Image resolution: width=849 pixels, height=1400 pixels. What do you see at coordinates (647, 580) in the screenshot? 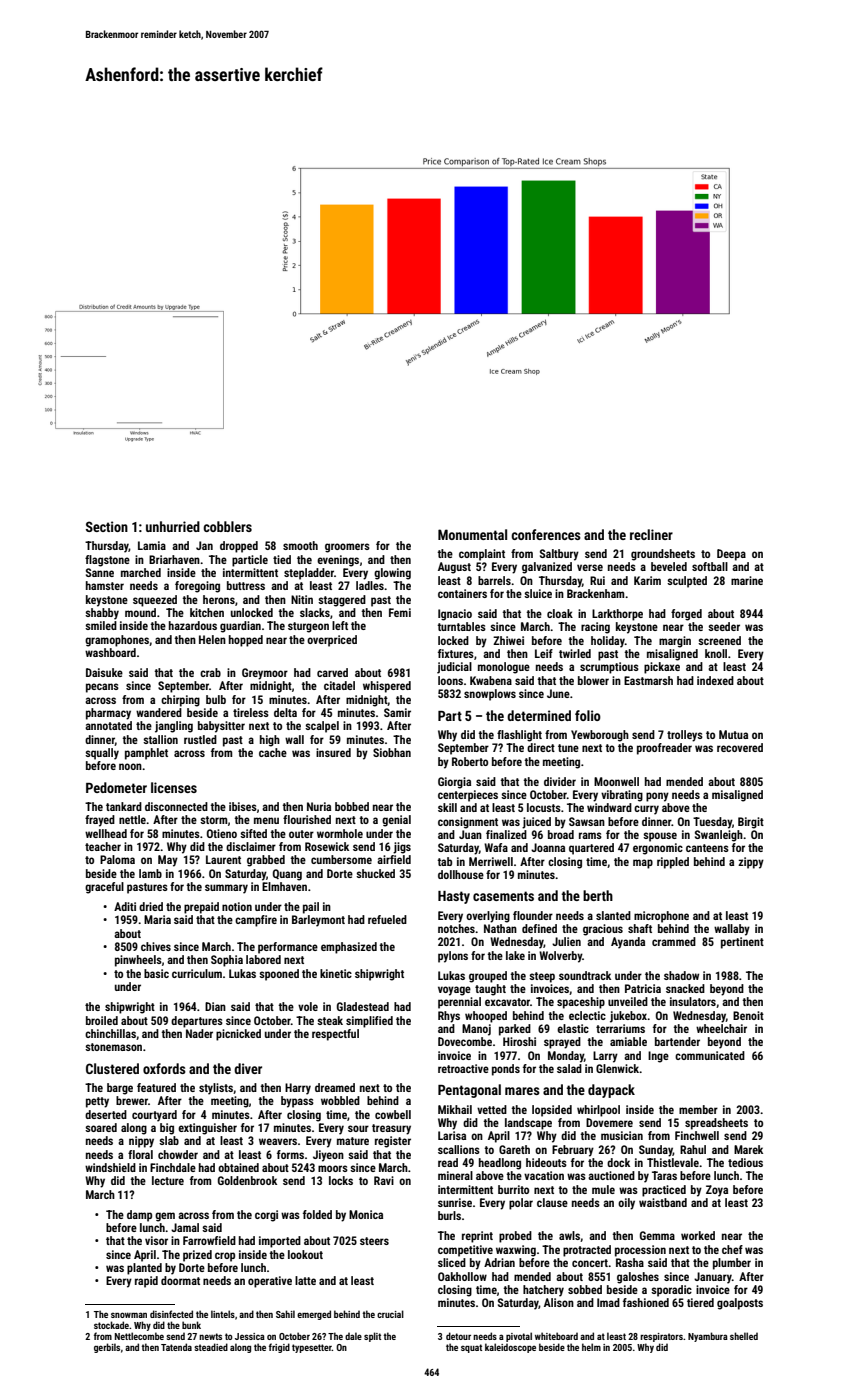
I see `Karim` at bounding box center [647, 580].
